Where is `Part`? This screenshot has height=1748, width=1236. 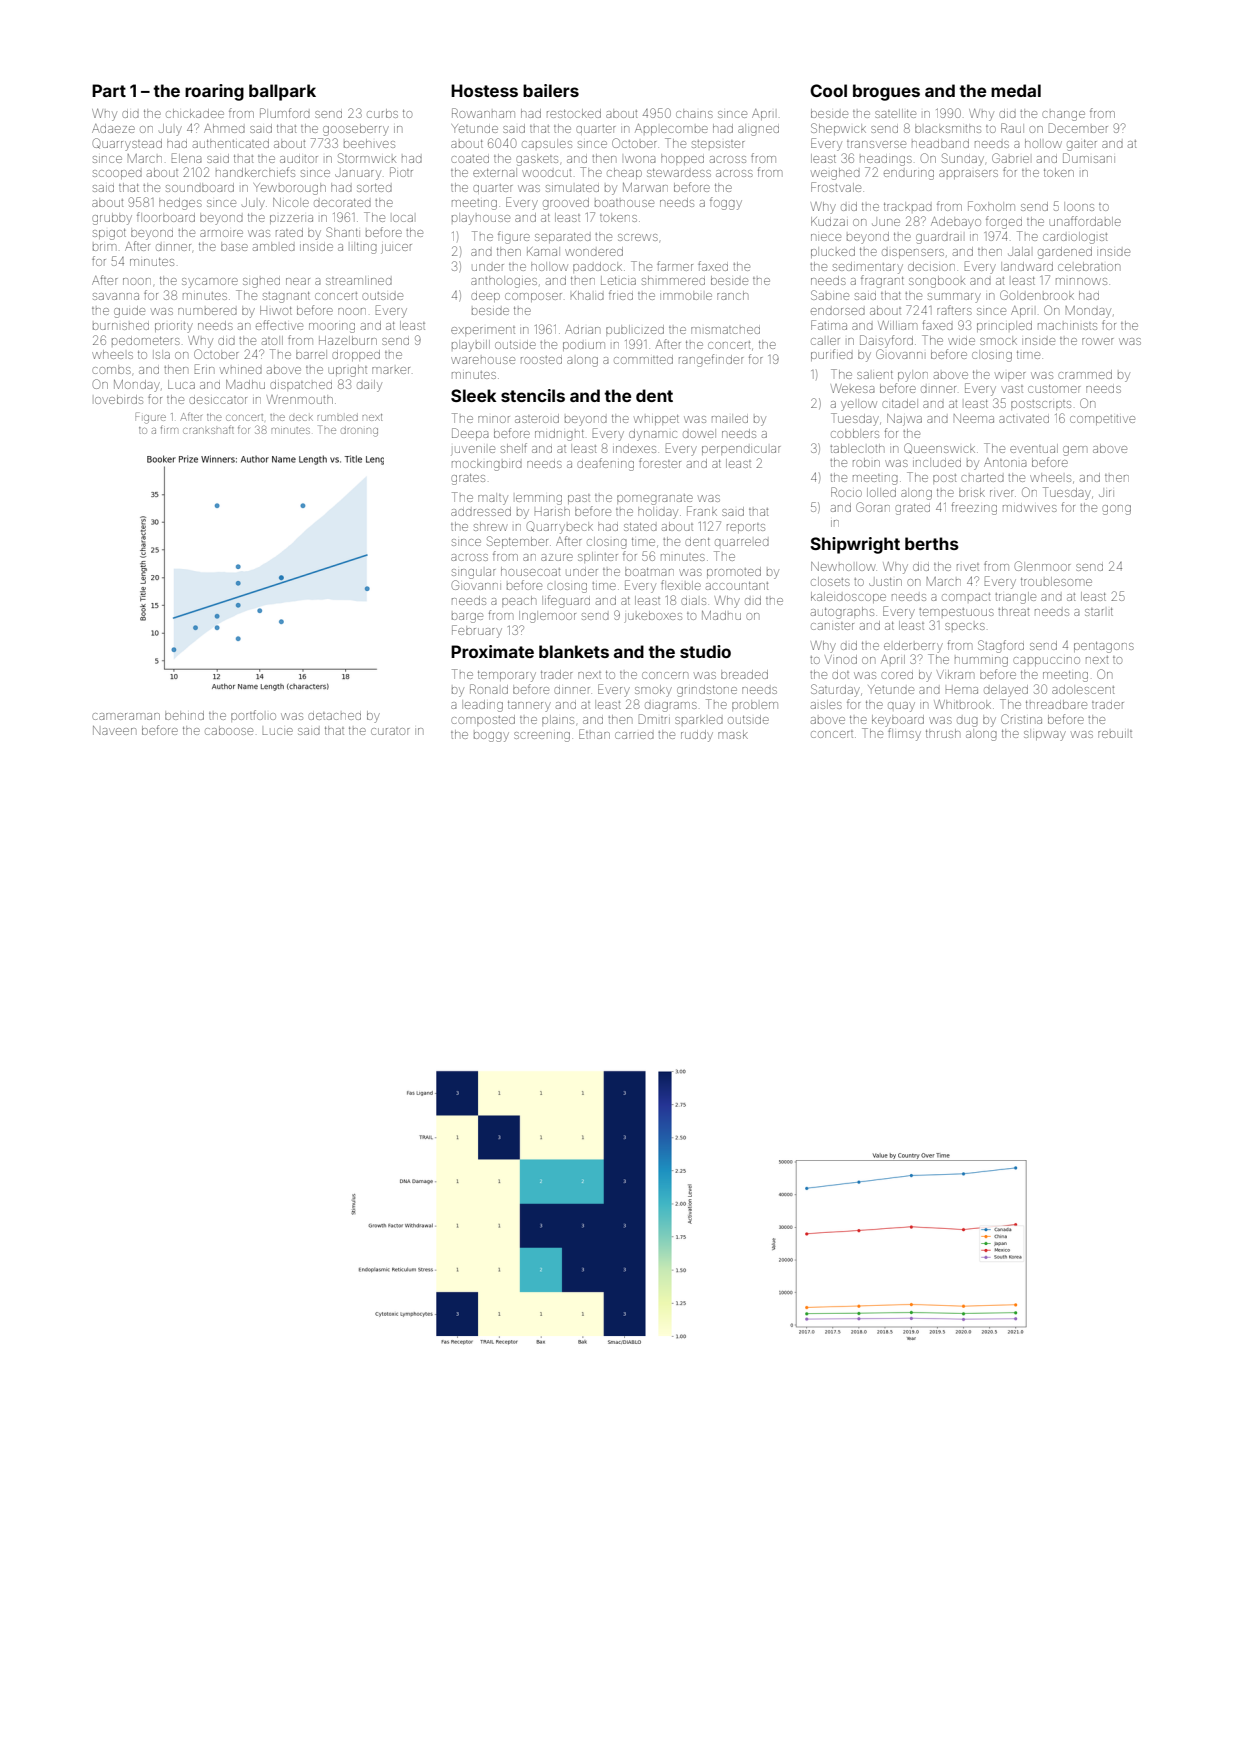
Part is located at coordinates (109, 90).
